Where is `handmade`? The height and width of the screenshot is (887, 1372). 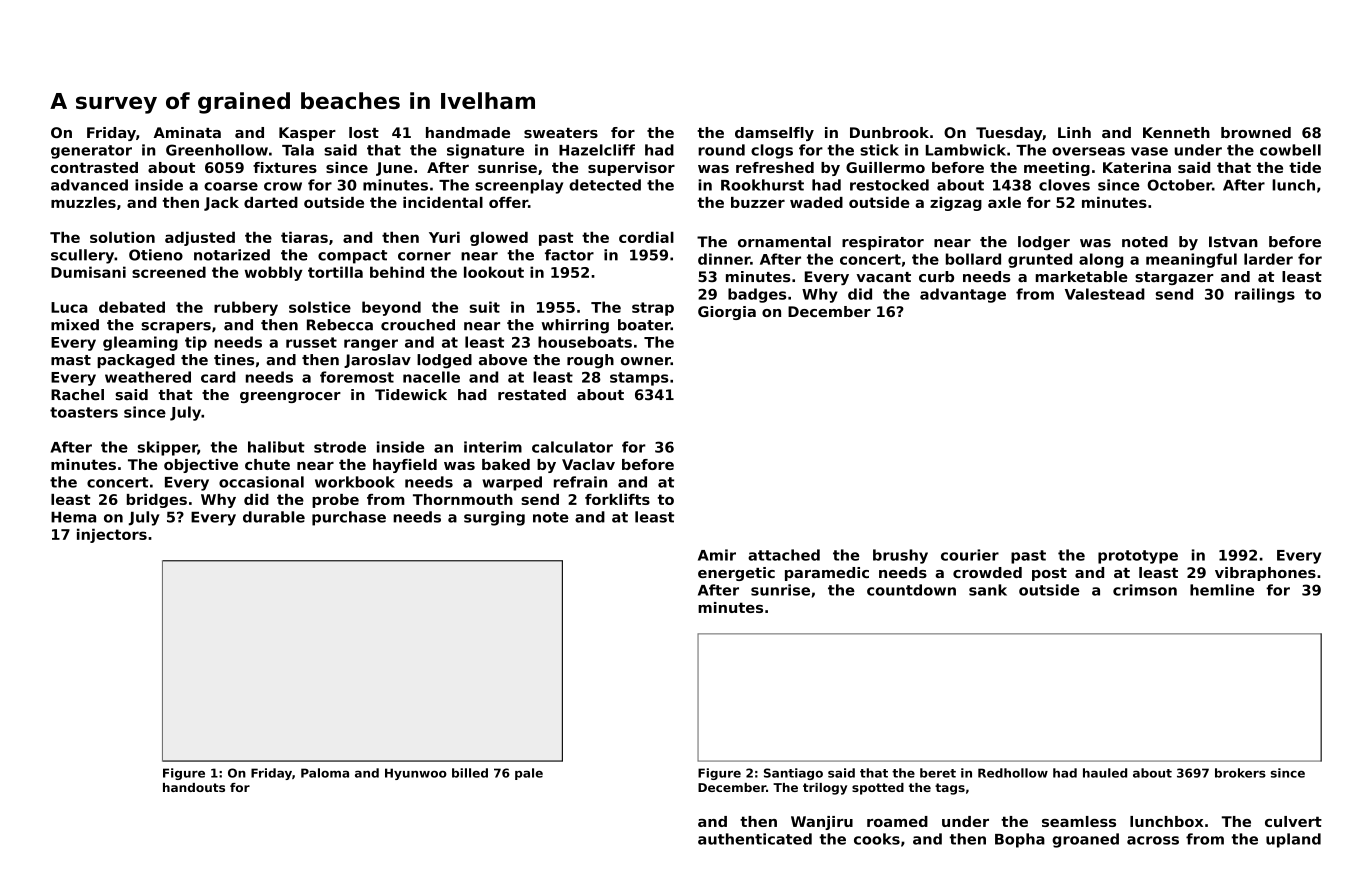 handmade is located at coordinates (468, 132).
